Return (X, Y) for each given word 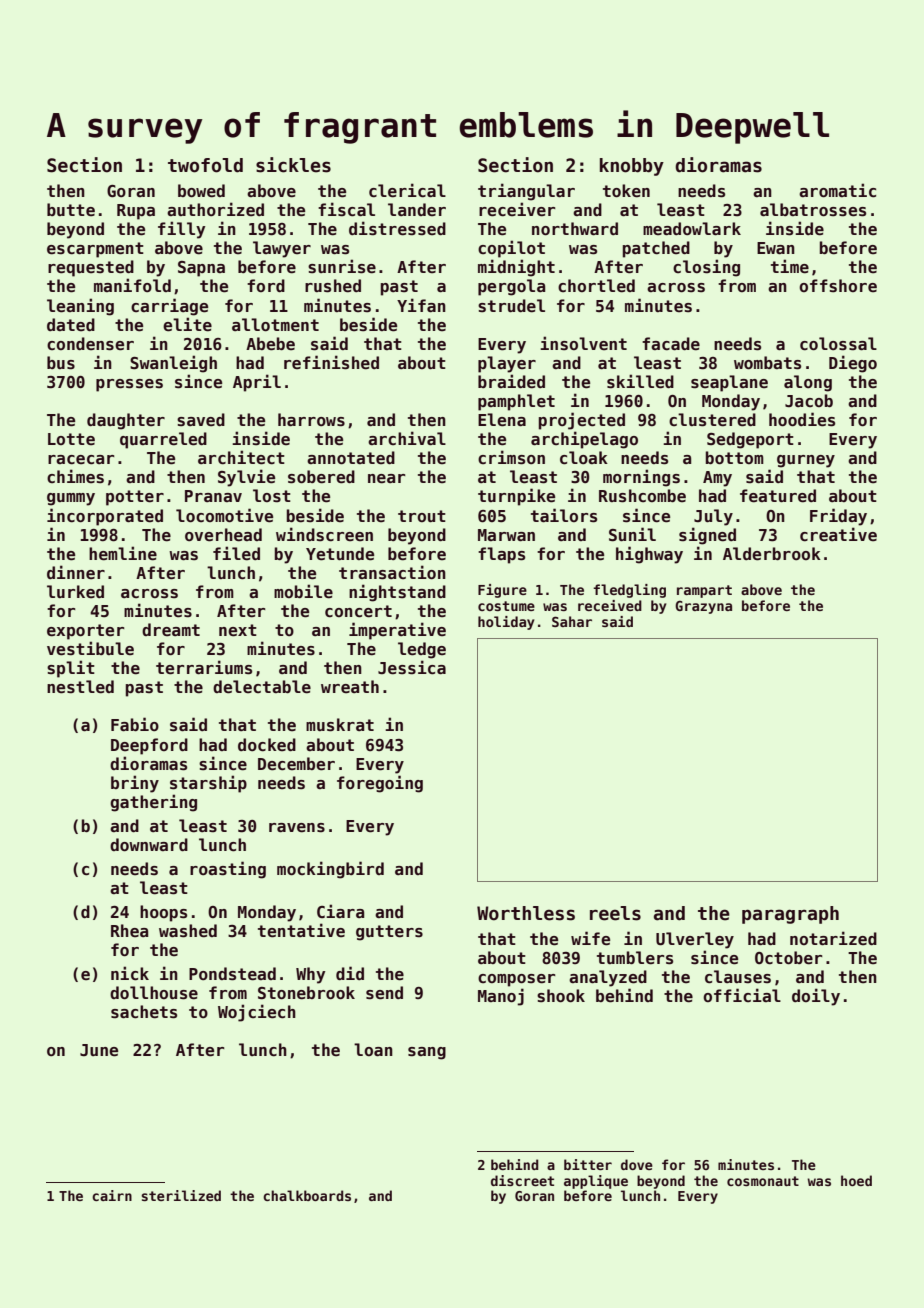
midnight (516, 268)
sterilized (181, 1195)
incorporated (105, 517)
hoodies (802, 419)
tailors (564, 515)
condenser (90, 344)
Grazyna (703, 607)
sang (427, 1053)
